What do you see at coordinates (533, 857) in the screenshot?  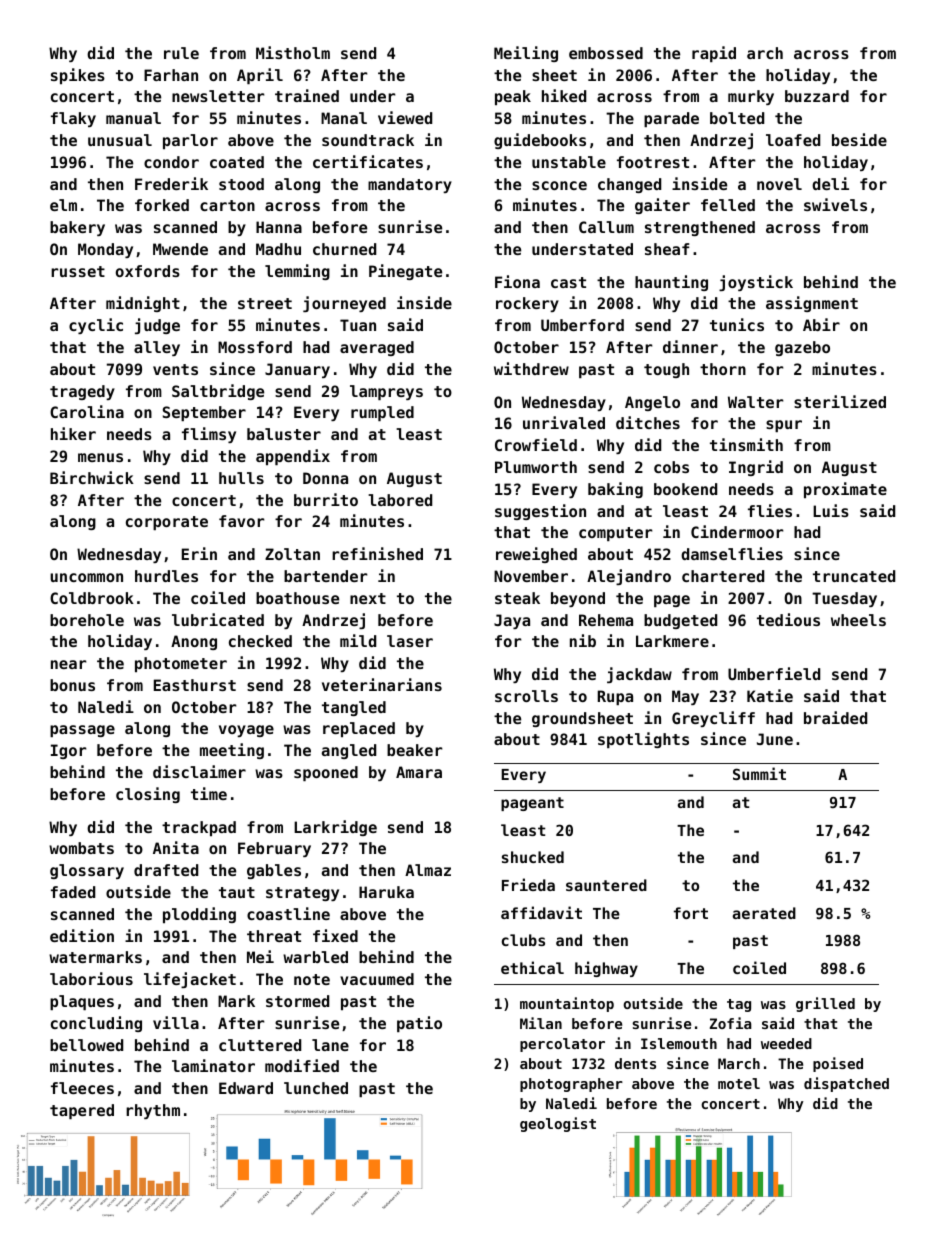 I see `shucked` at bounding box center [533, 857].
